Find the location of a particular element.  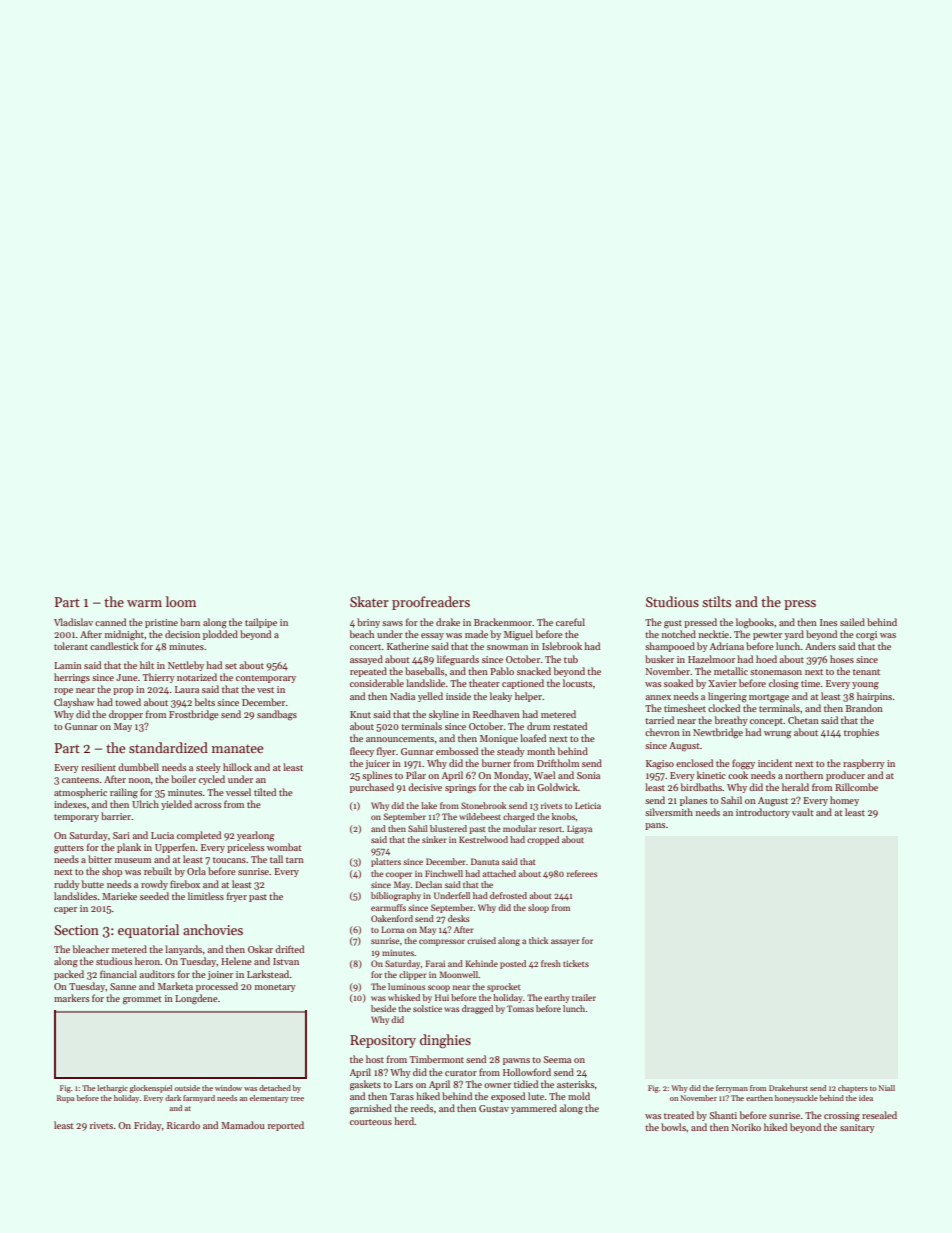

Niall is located at coordinates (887, 1088).
